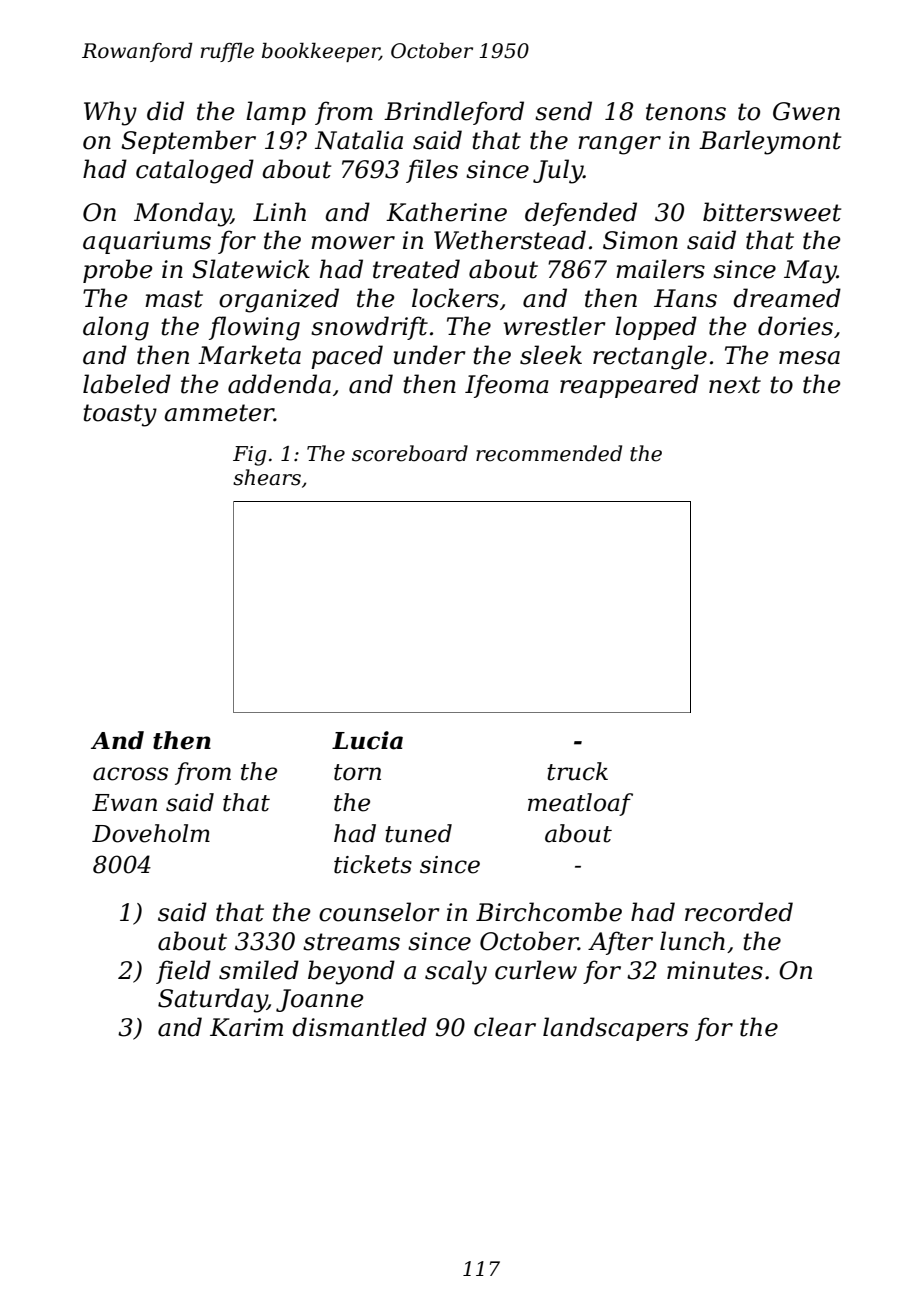 The height and width of the page is (1314, 924). Describe the element at coordinates (418, 833) in the page. I see `tuned` at that location.
